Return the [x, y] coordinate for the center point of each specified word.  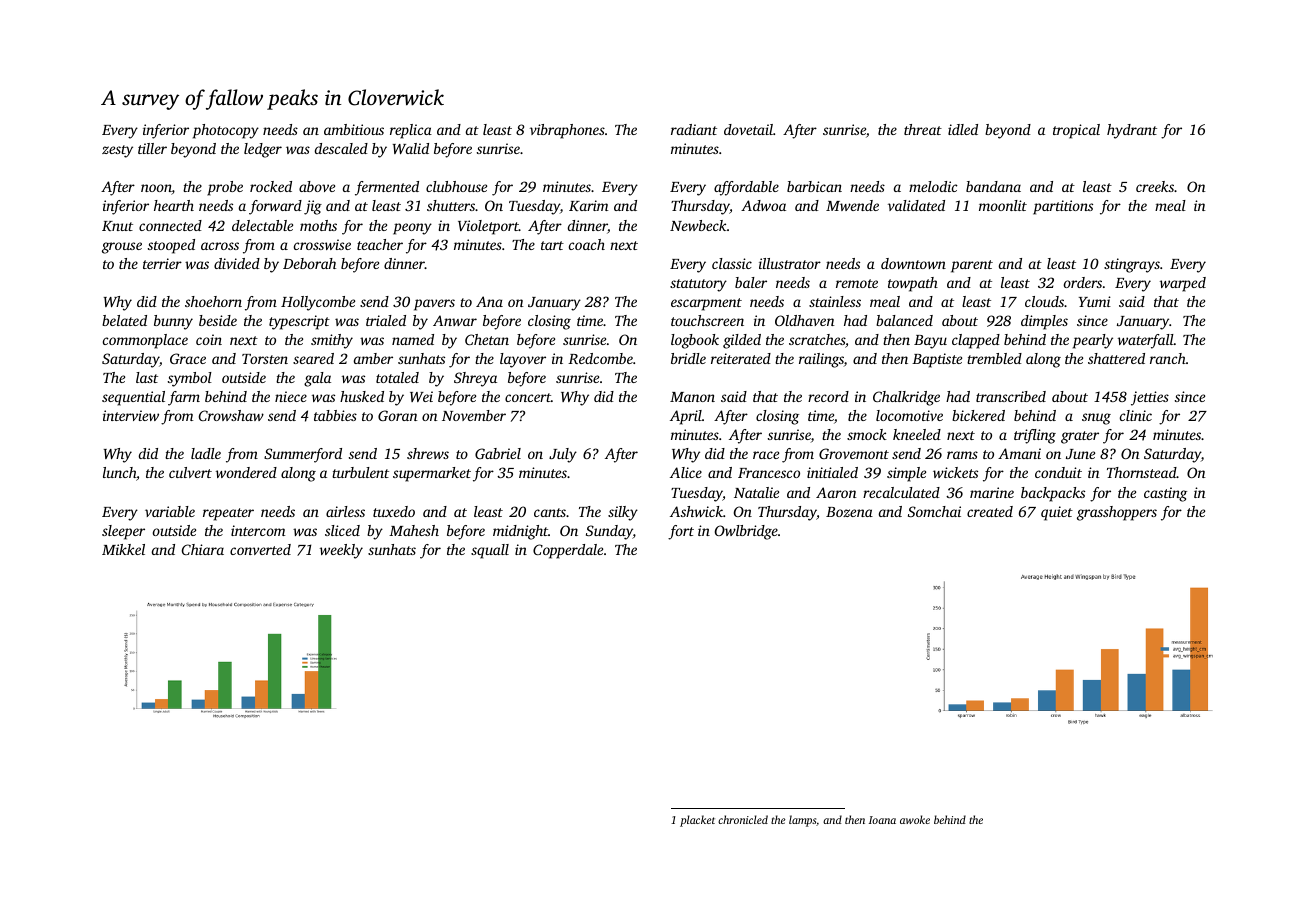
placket [697, 821]
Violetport [488, 227]
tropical [1076, 131]
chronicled [743, 819]
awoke [915, 819]
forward [275, 207]
